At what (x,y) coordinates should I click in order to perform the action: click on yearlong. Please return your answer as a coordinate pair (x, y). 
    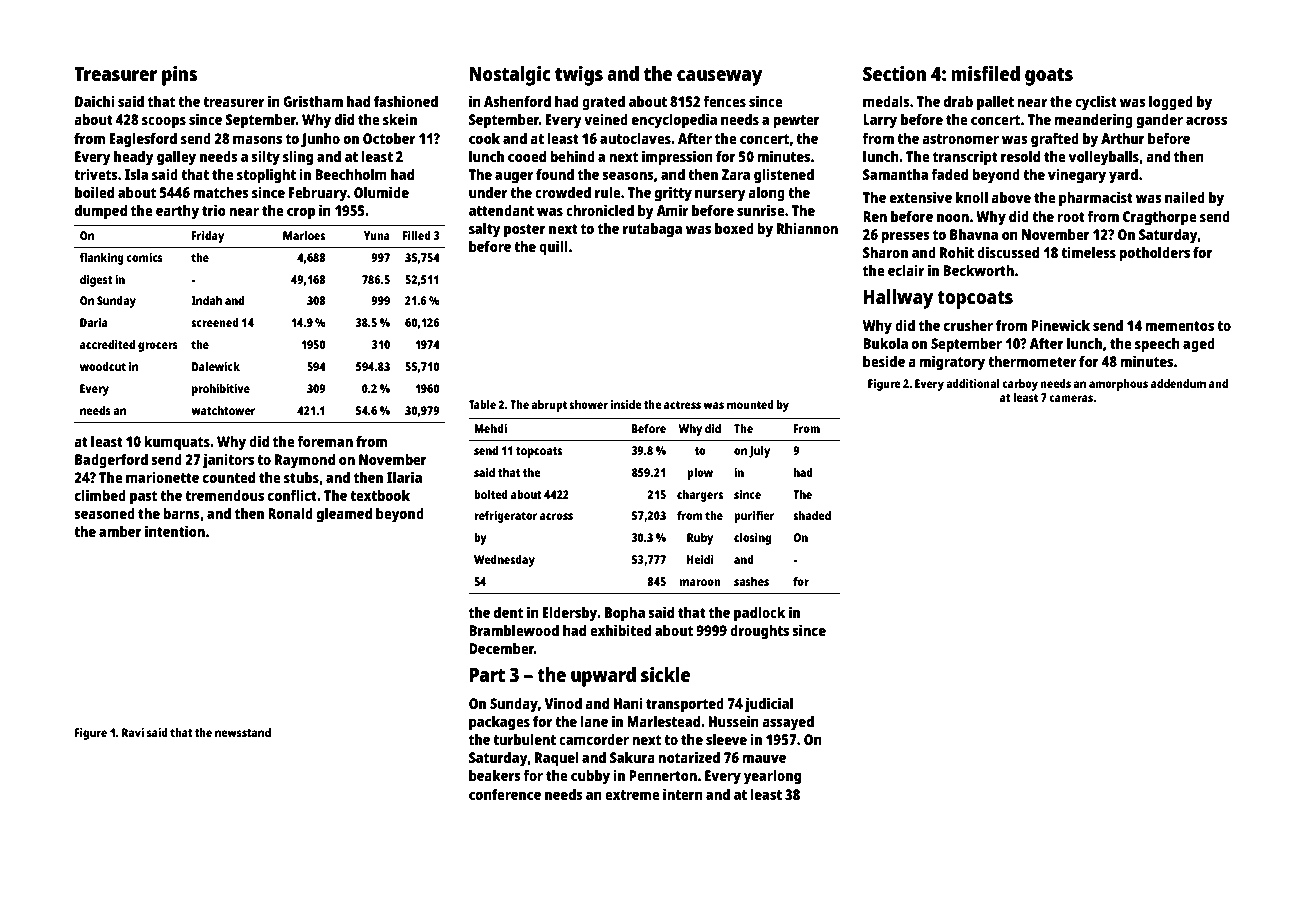
    Looking at the image, I should click on (772, 777).
